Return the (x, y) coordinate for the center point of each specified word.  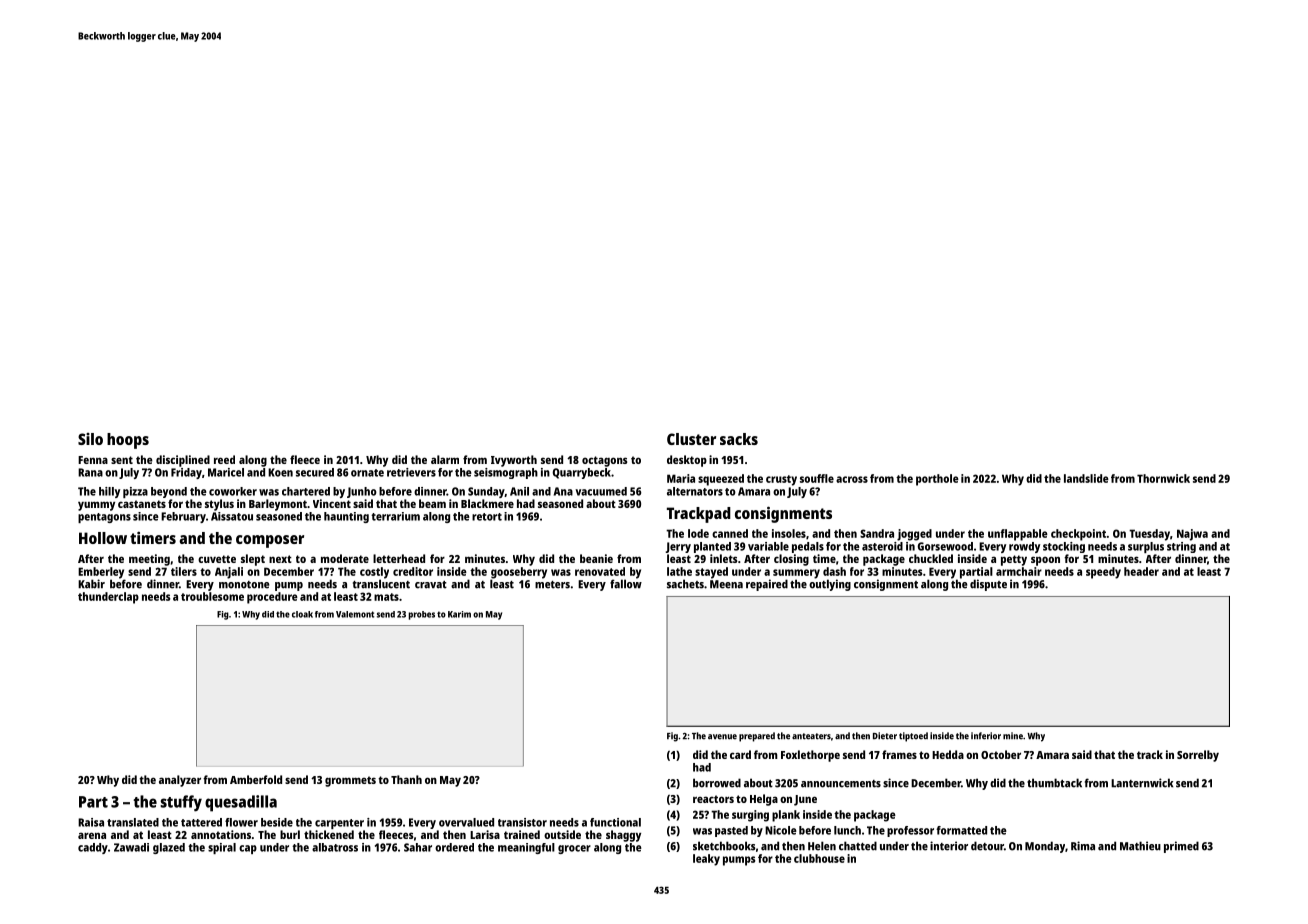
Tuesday (1149, 535)
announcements (841, 784)
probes (421, 615)
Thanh (406, 779)
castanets (142, 504)
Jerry (678, 547)
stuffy (181, 803)
